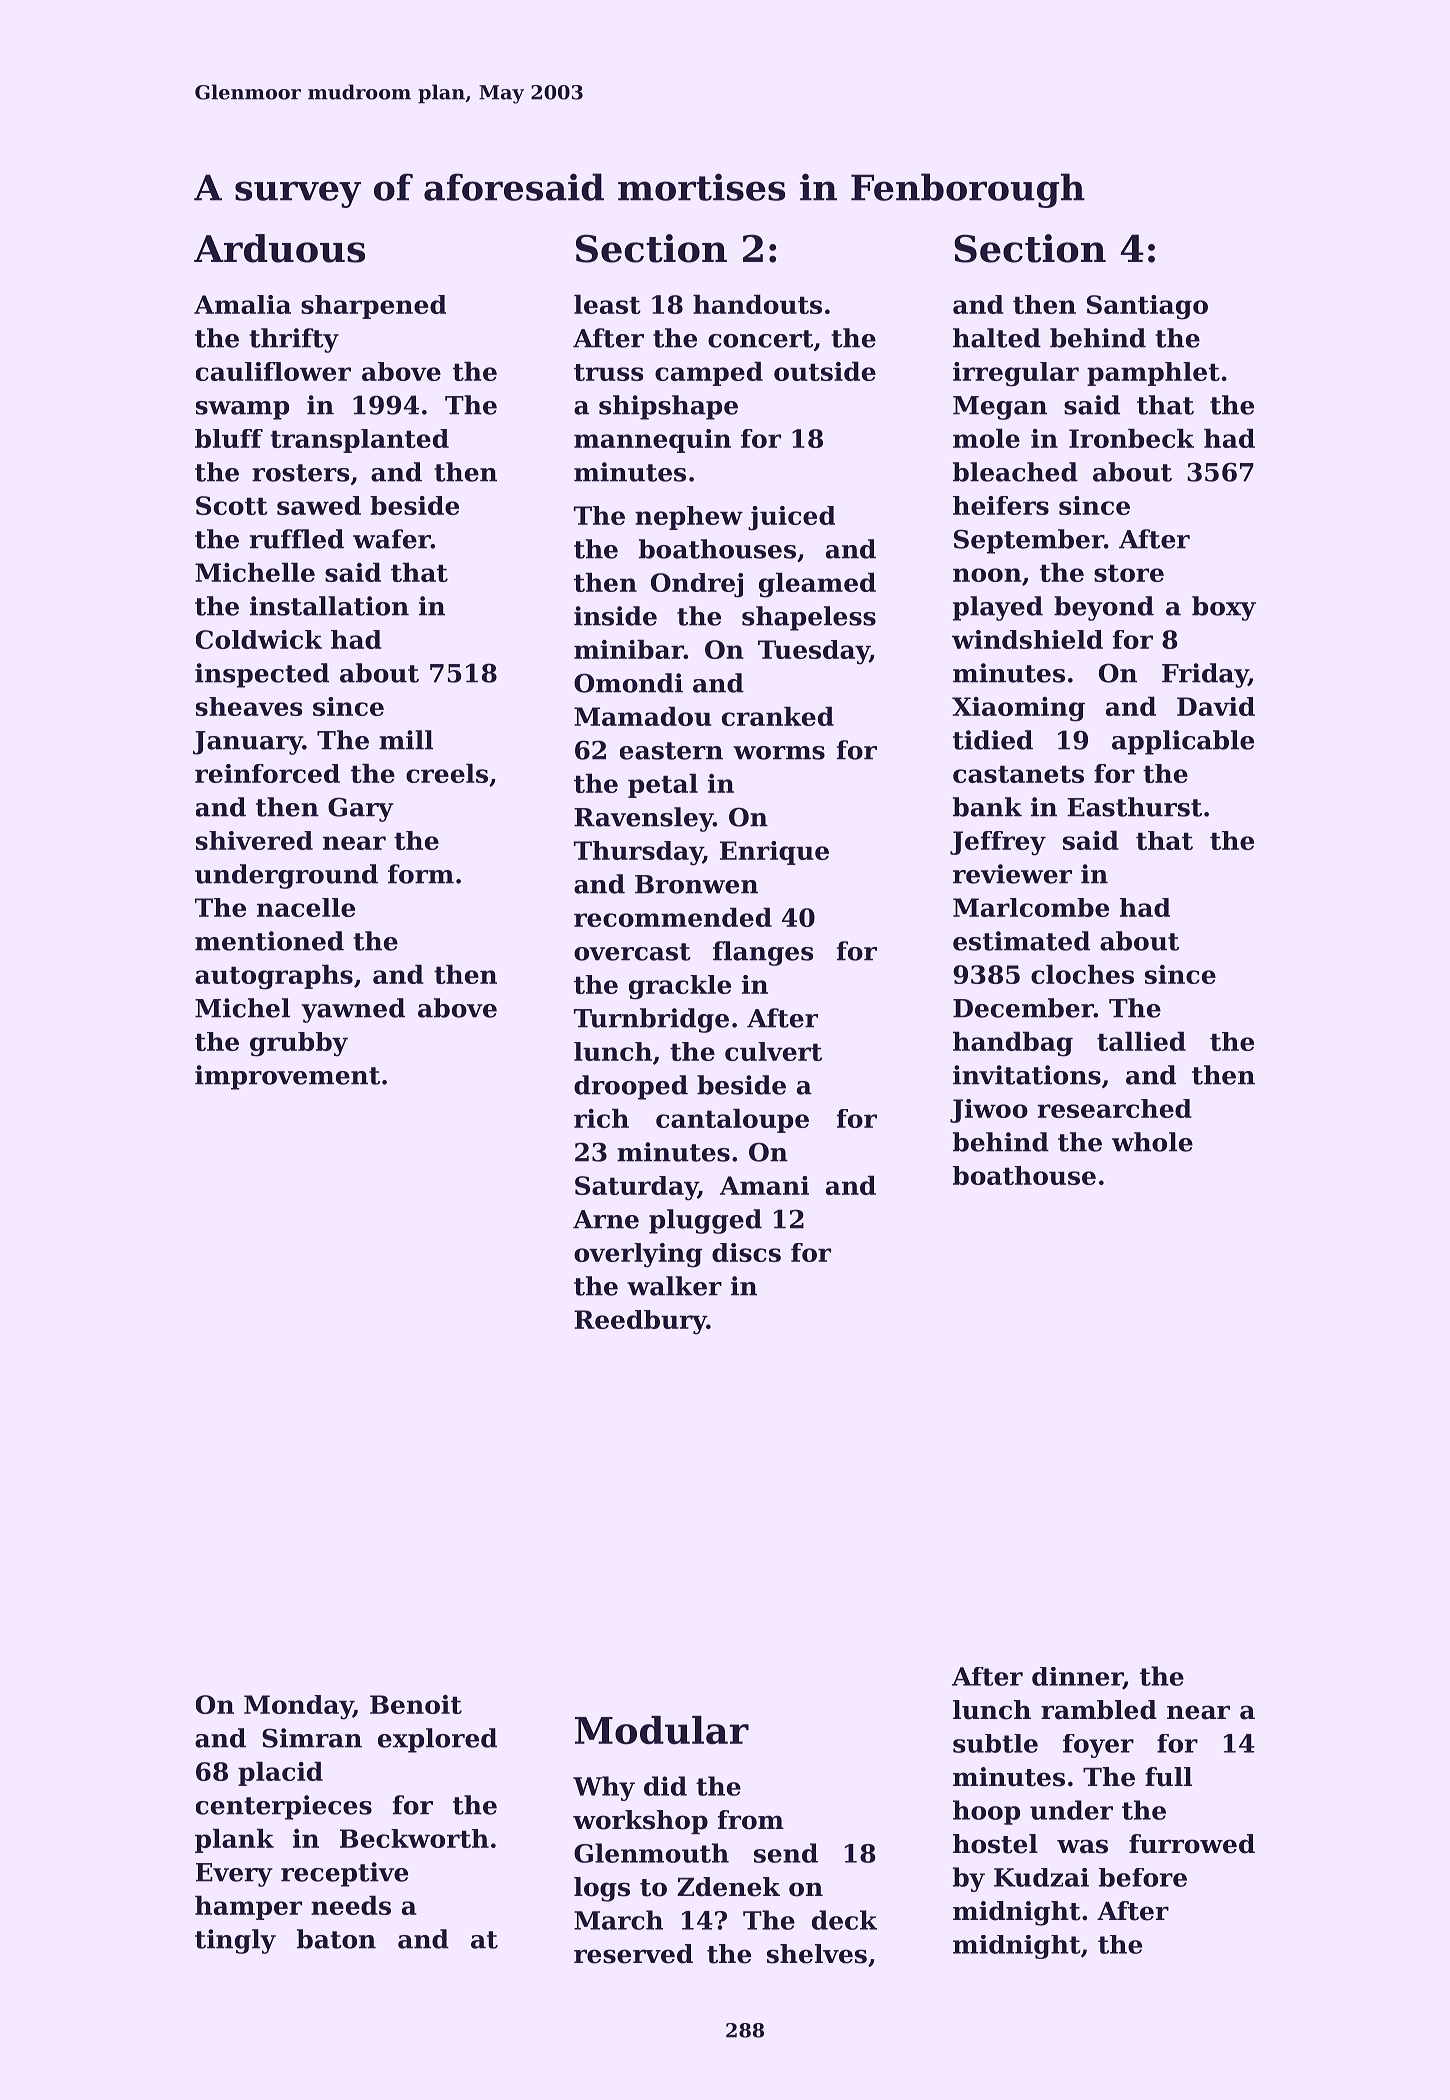 The width and height of the screenshot is (1450, 2100). Describe the element at coordinates (1183, 742) in the screenshot. I see `applicable` at that location.
